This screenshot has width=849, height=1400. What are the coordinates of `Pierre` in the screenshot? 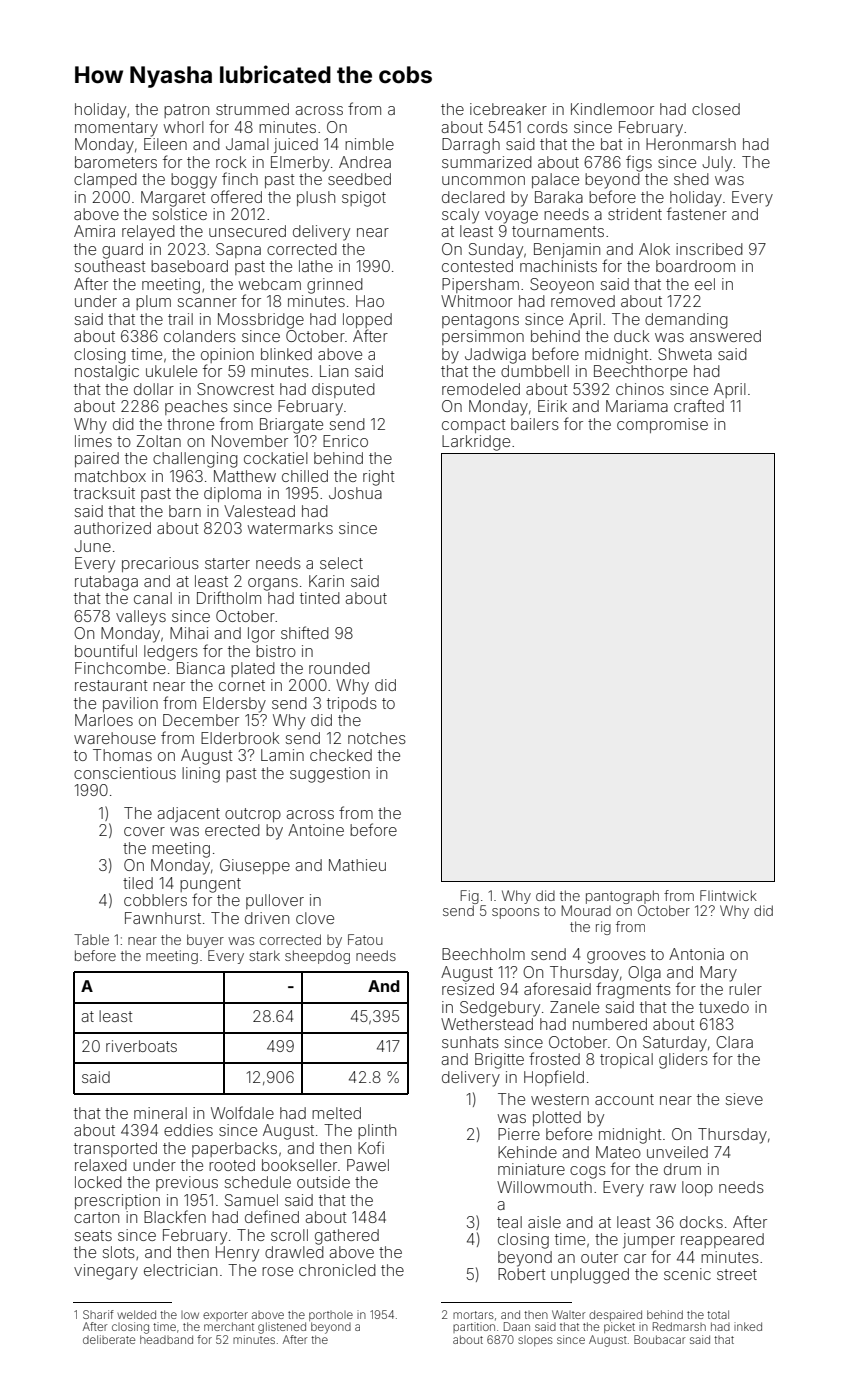 It's located at (519, 1134).
